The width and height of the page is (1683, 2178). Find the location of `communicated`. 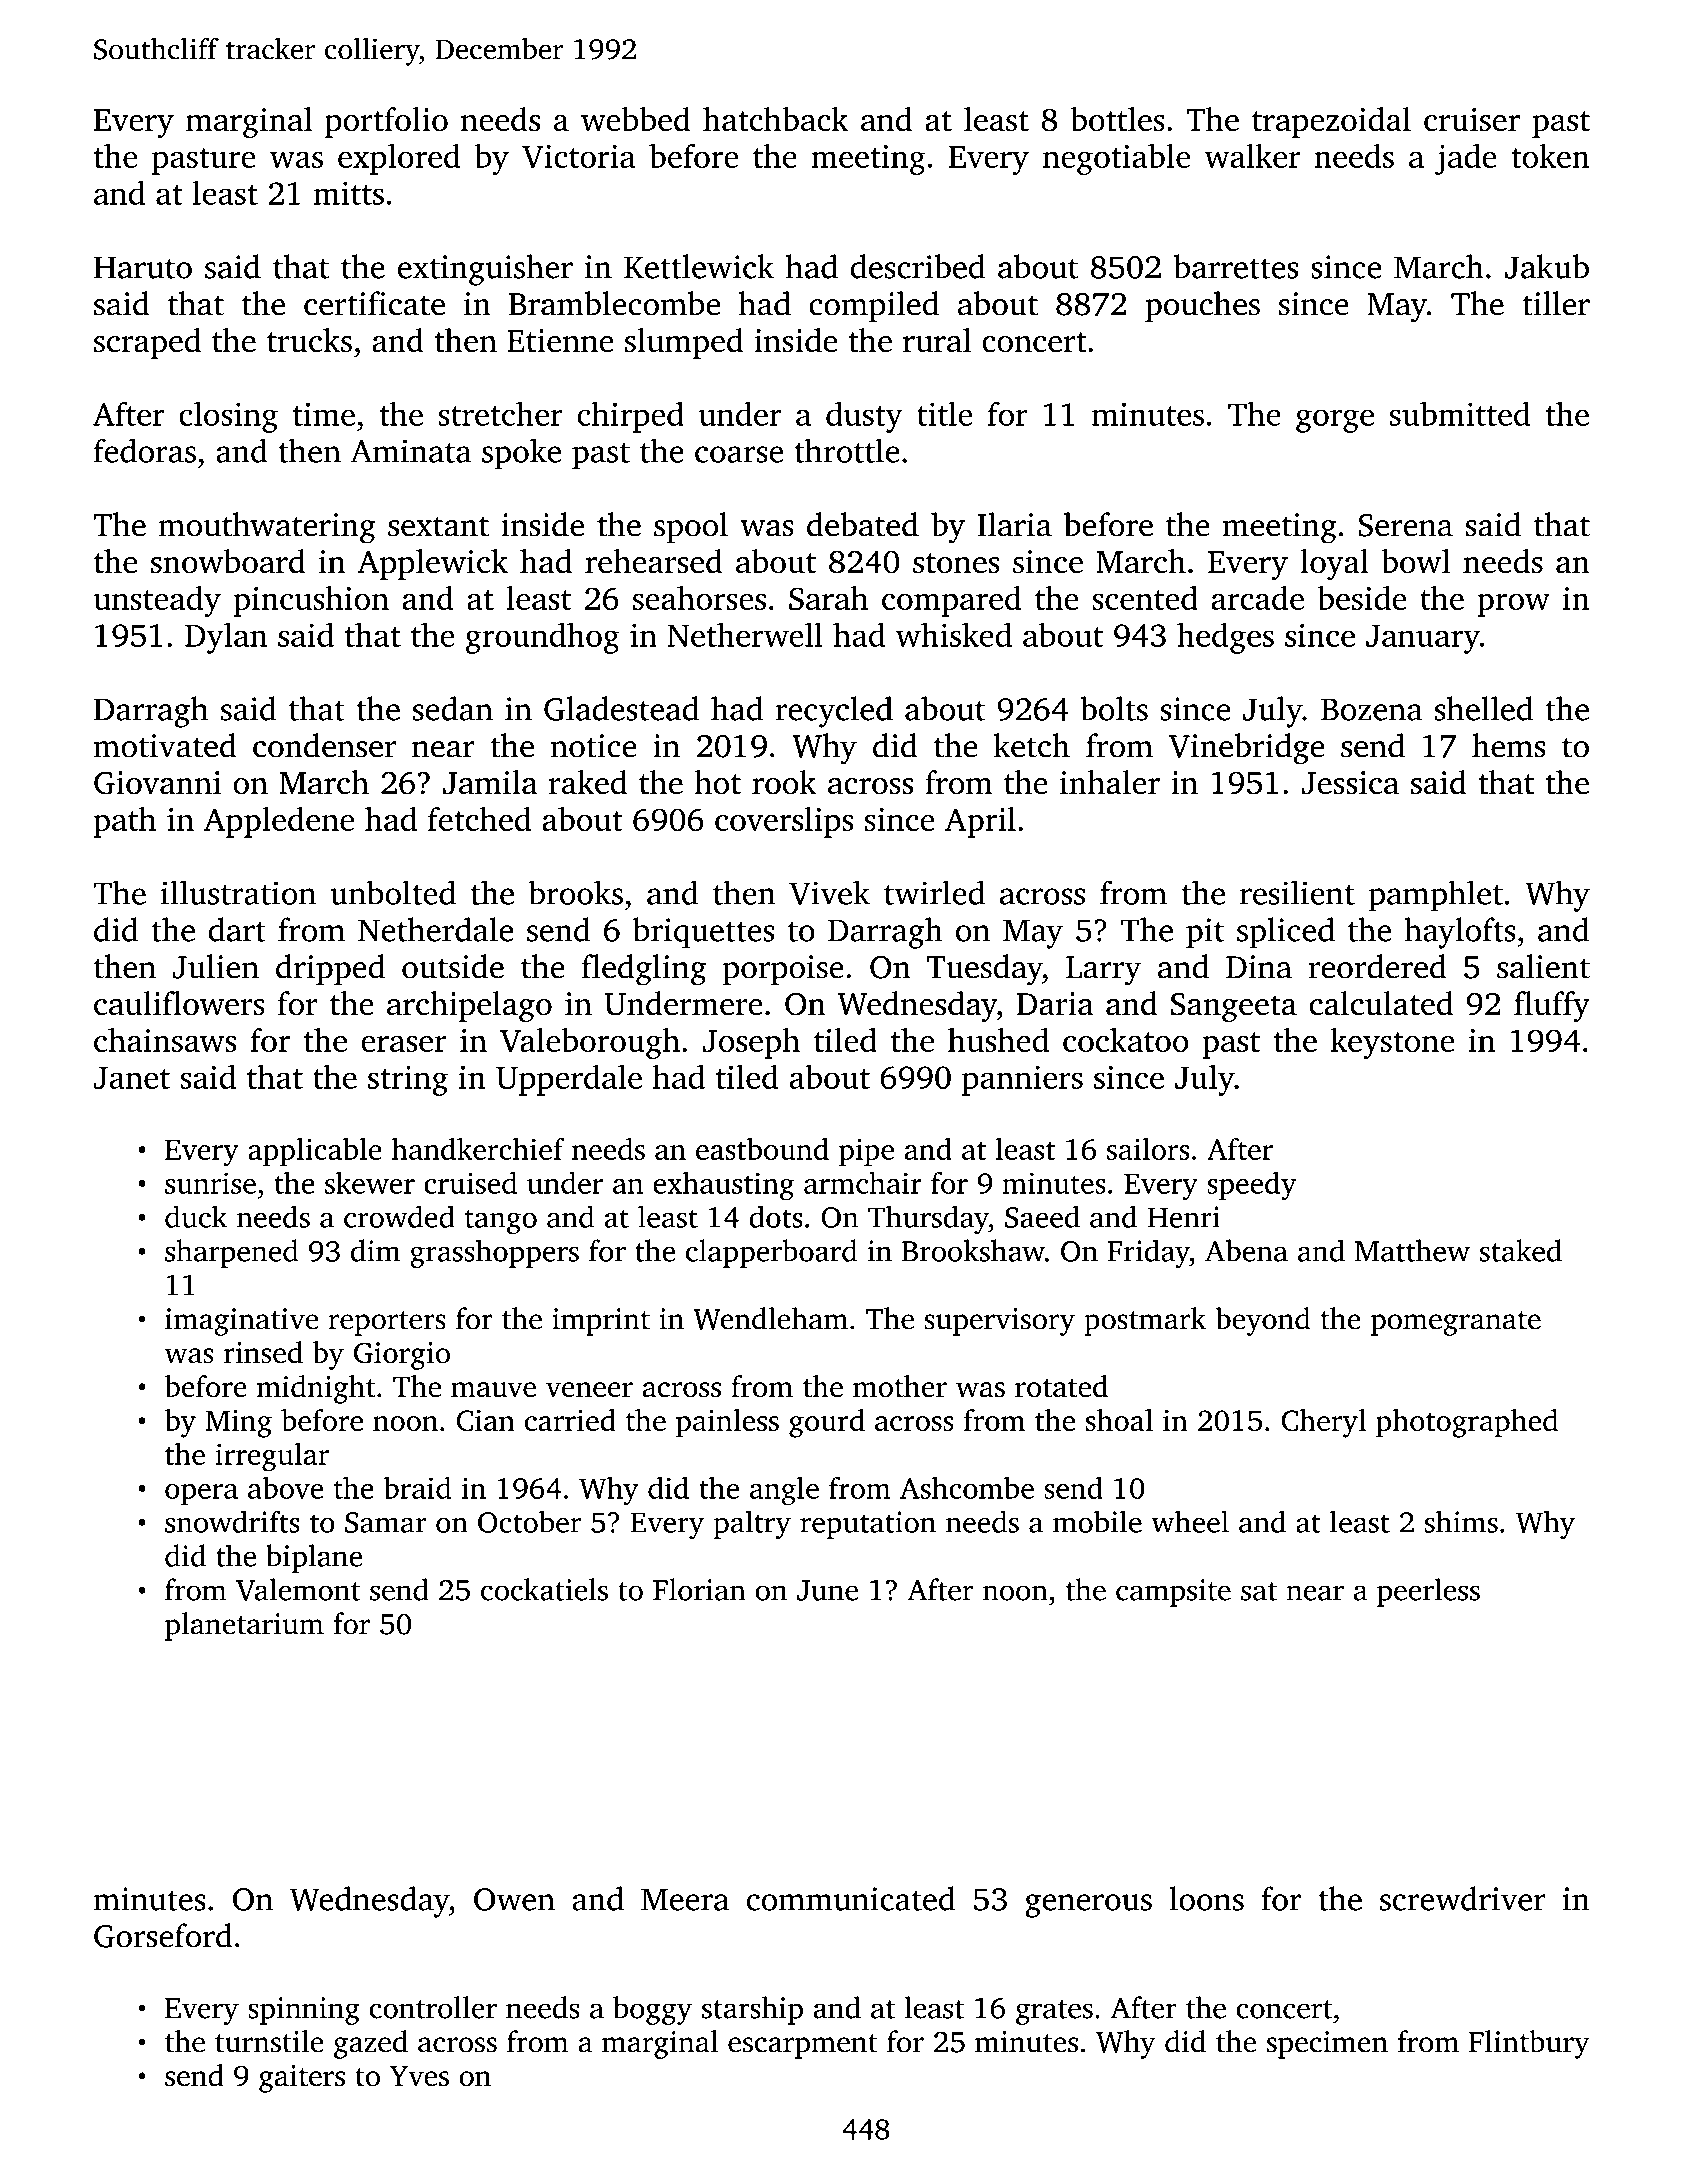

communicated is located at coordinates (850, 1898).
